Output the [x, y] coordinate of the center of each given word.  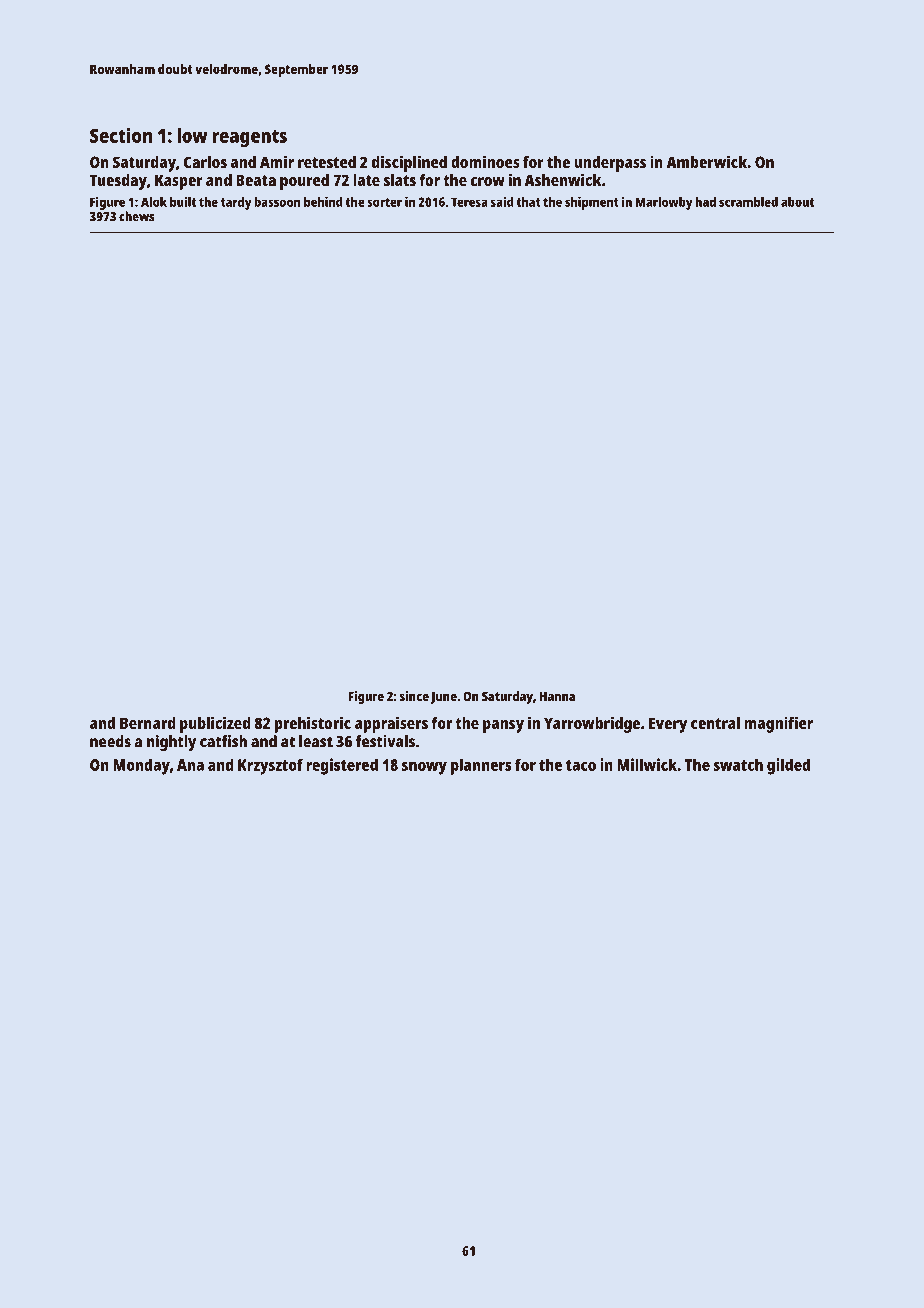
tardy [236, 203]
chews [136, 216]
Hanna [557, 696]
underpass [610, 164]
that [528, 202]
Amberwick [707, 161]
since [414, 696]
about [797, 202]
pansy [503, 726]
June [443, 698]
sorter [384, 202]
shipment [592, 203]
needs [110, 741]
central [715, 723]
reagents [249, 139]
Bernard [148, 723]
